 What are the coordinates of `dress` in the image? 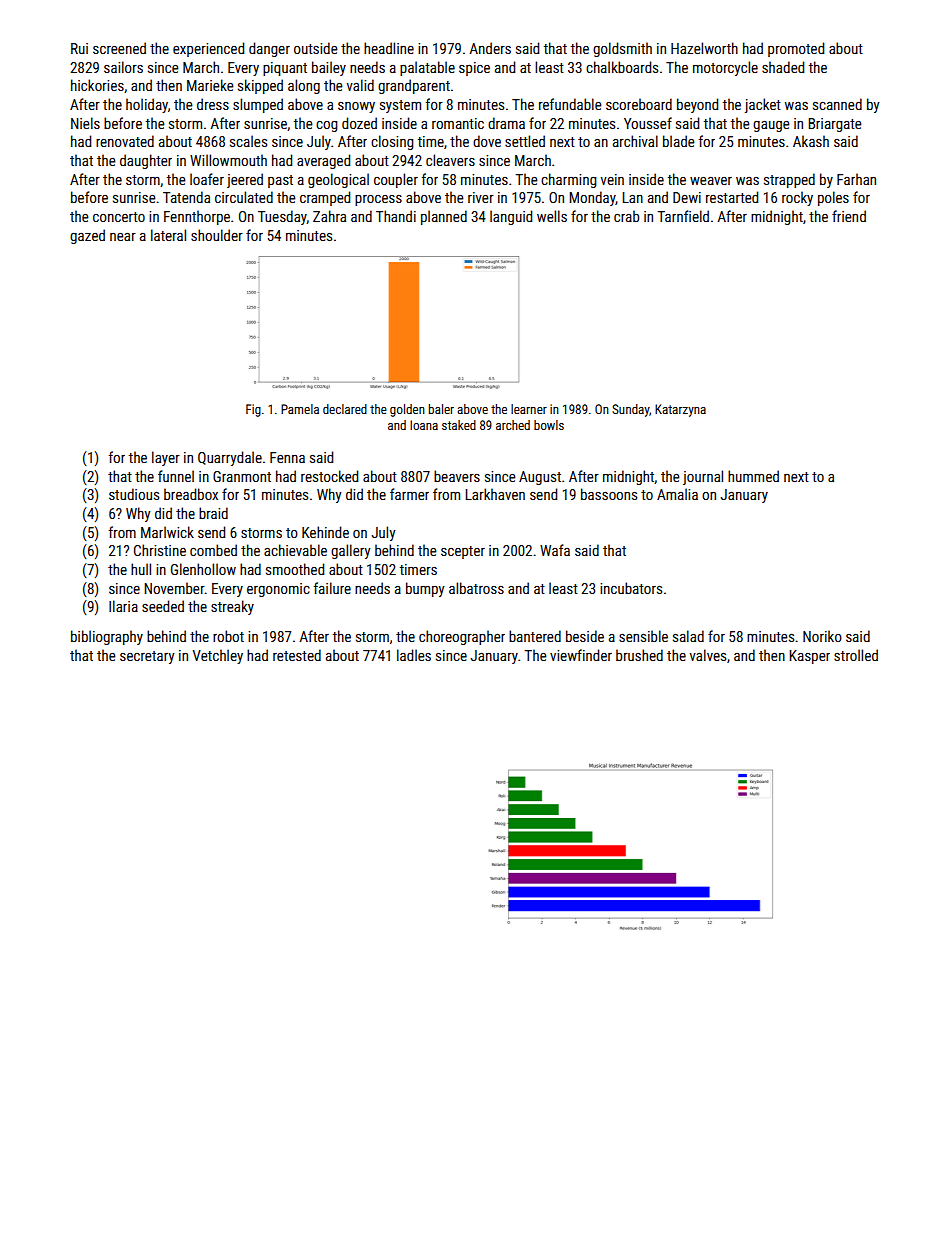 It's located at (213, 104).
